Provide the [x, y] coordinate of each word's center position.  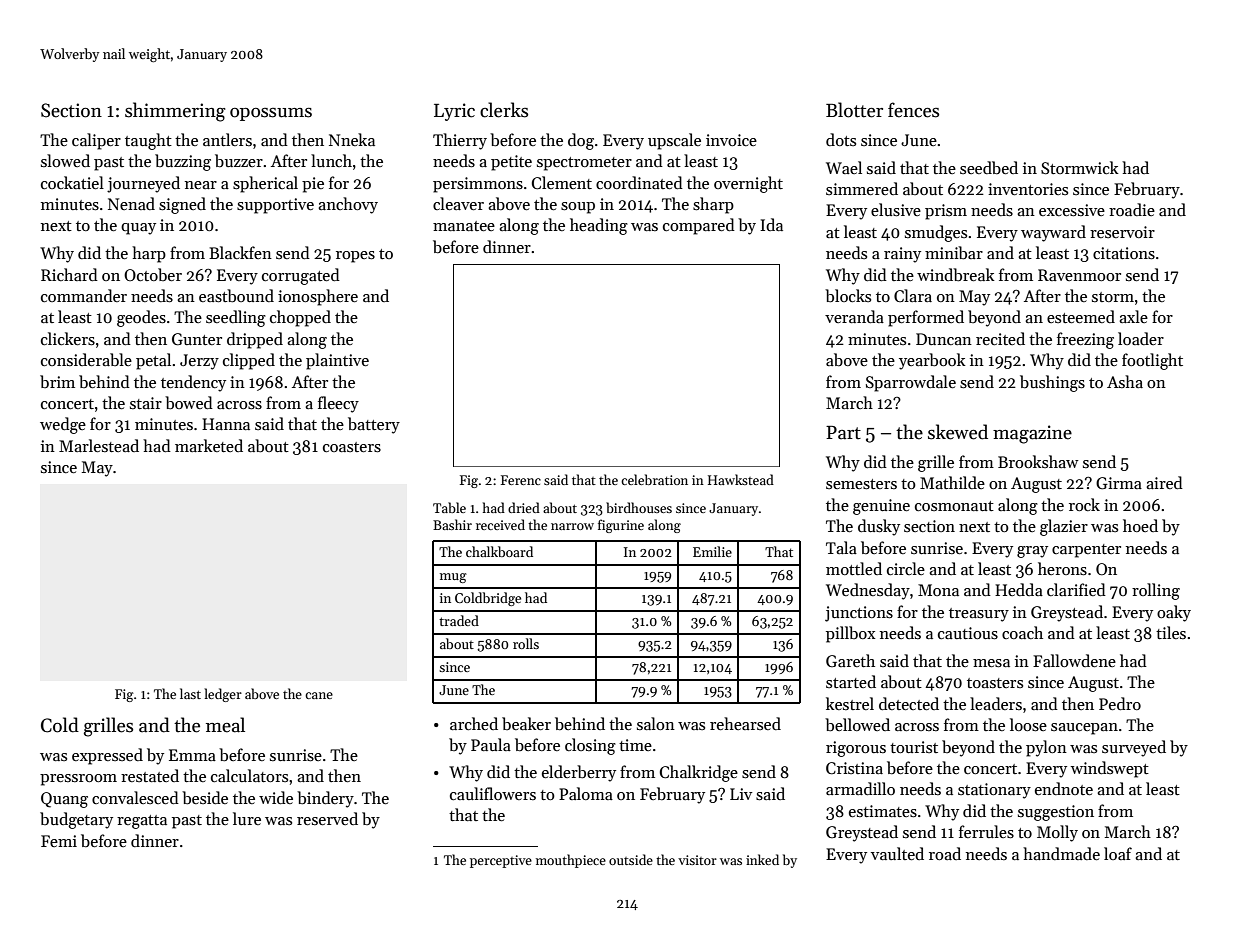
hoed [1140, 525]
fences [913, 110]
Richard [69, 274]
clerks [504, 110]
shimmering [175, 112]
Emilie [712, 551]
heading [599, 226]
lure [247, 818]
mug [453, 578]
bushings [1052, 383]
